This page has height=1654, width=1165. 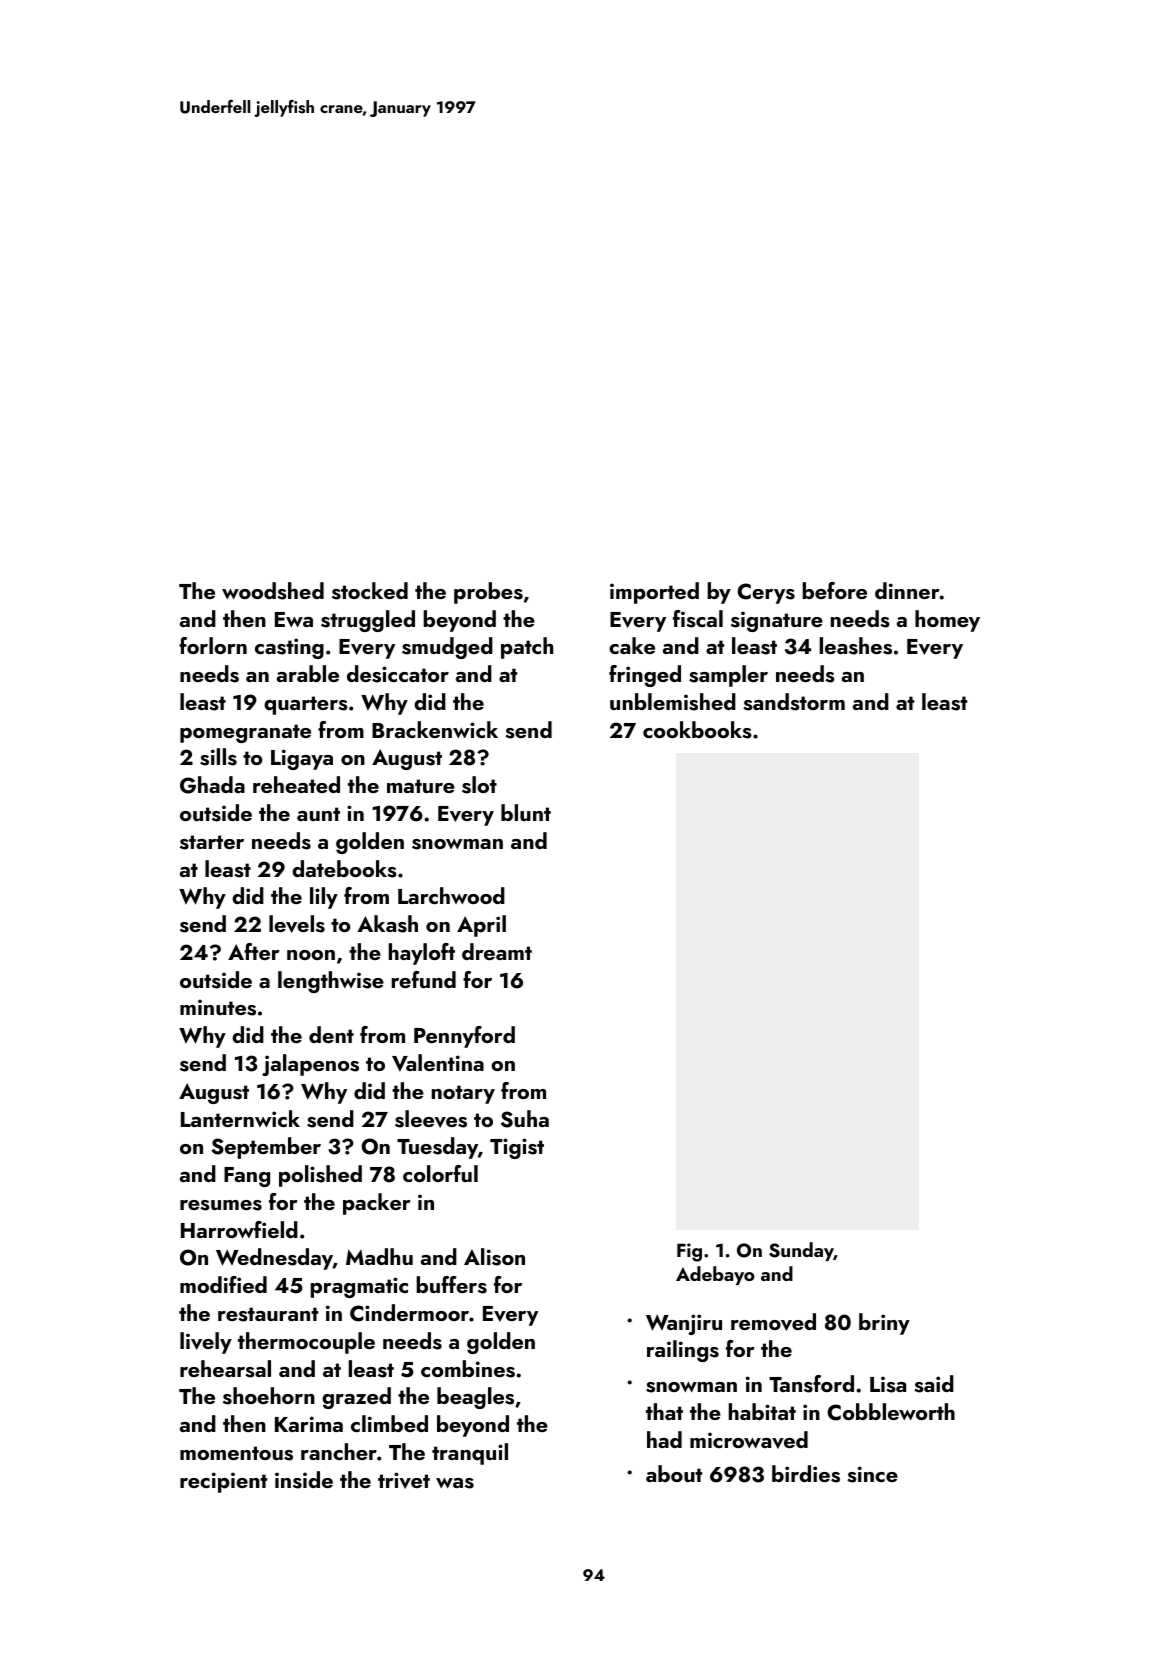 What do you see at coordinates (654, 593) in the page?
I see `imported` at bounding box center [654, 593].
